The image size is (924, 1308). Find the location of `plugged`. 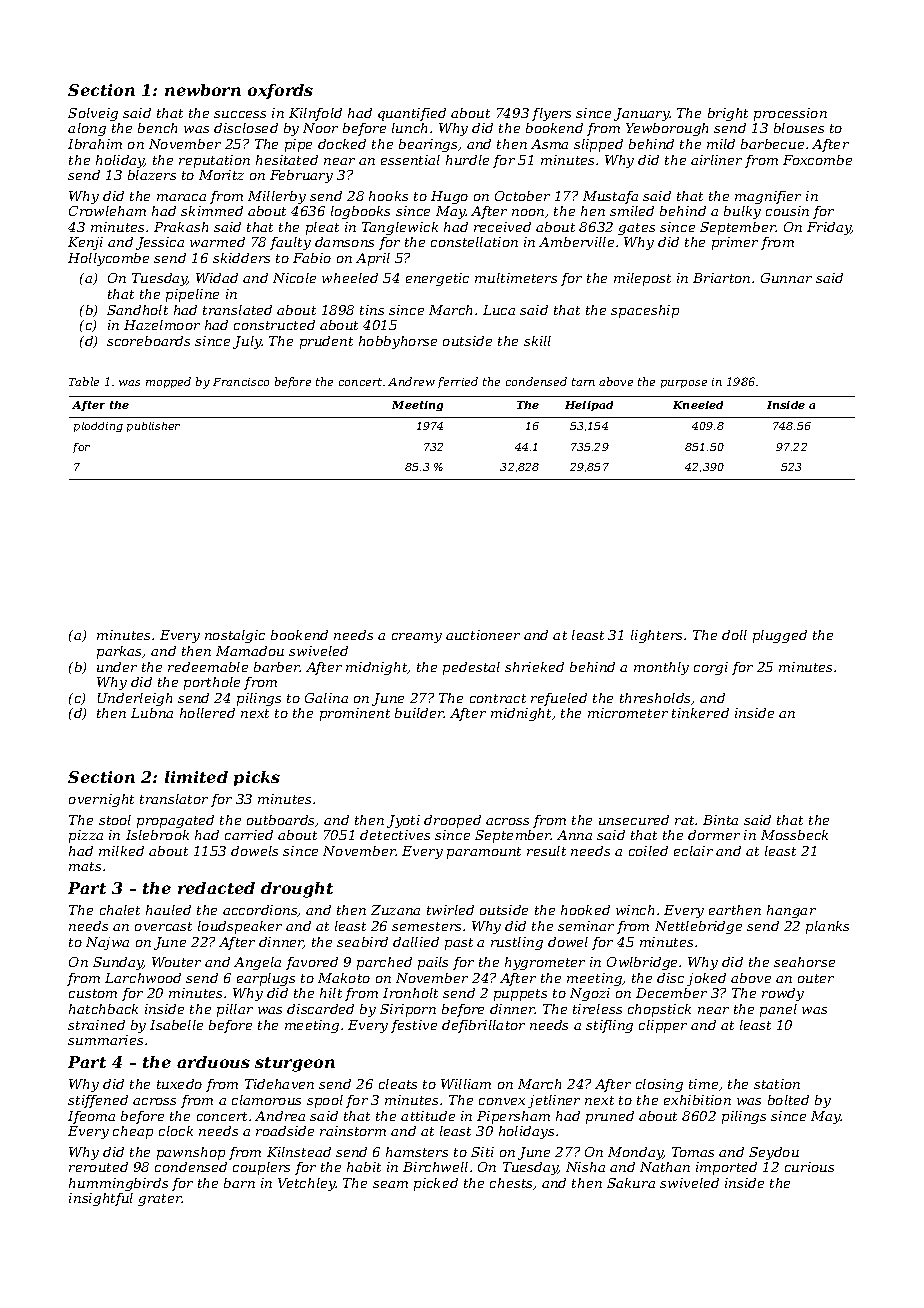

plugged is located at coordinates (780, 636).
